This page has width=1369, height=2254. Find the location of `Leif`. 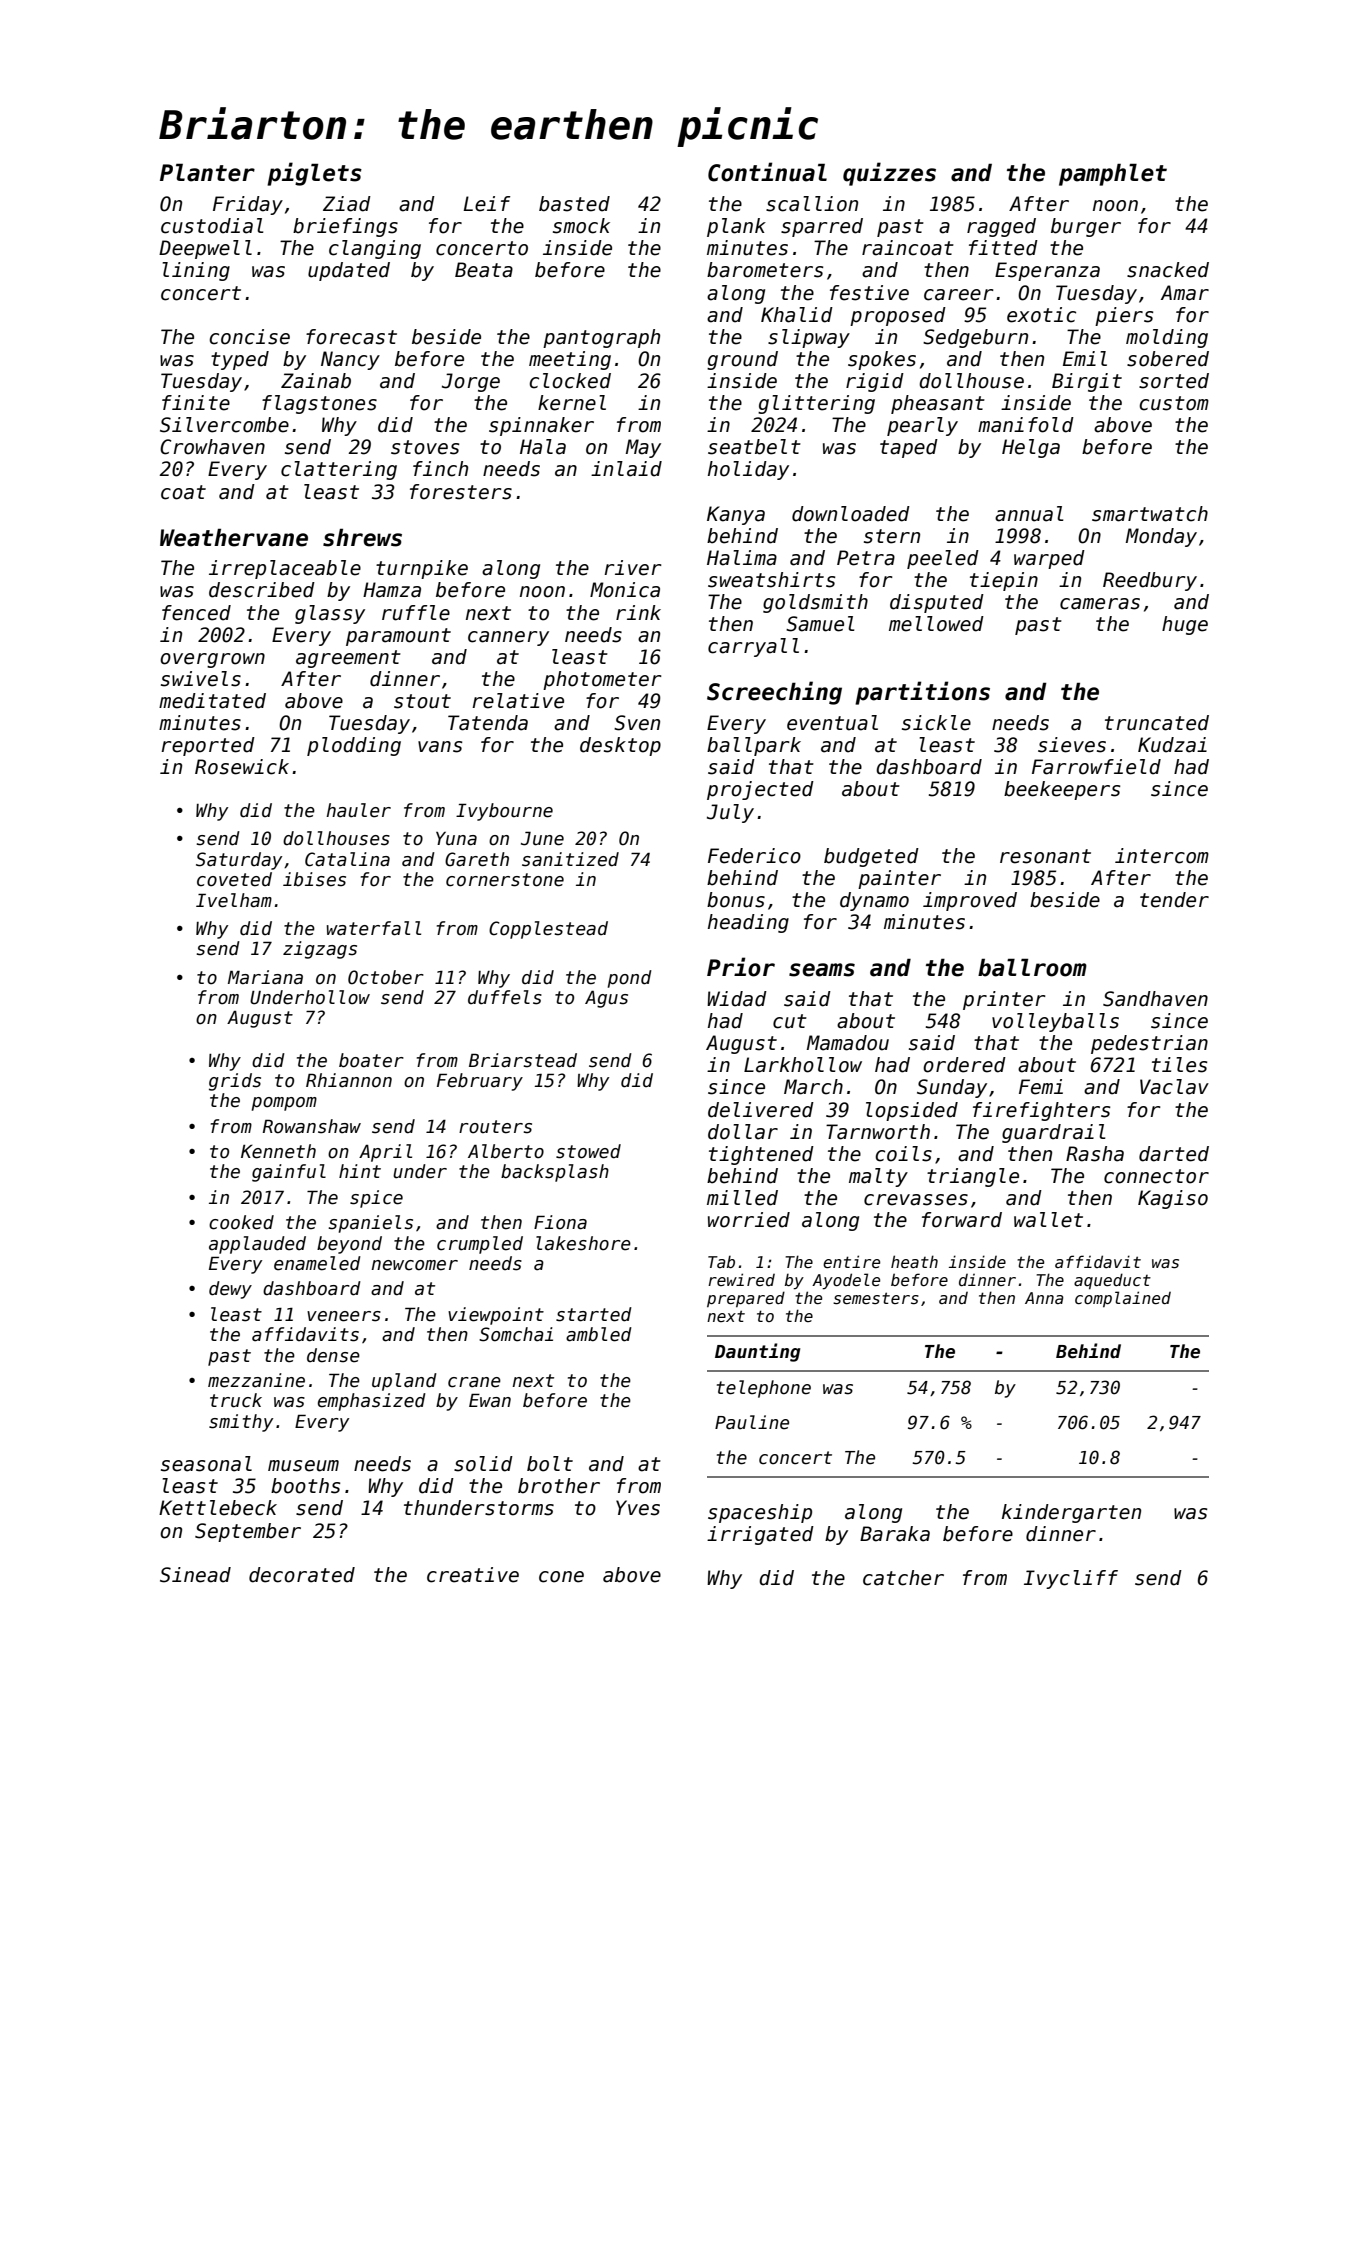

Leif is located at coordinates (486, 204).
